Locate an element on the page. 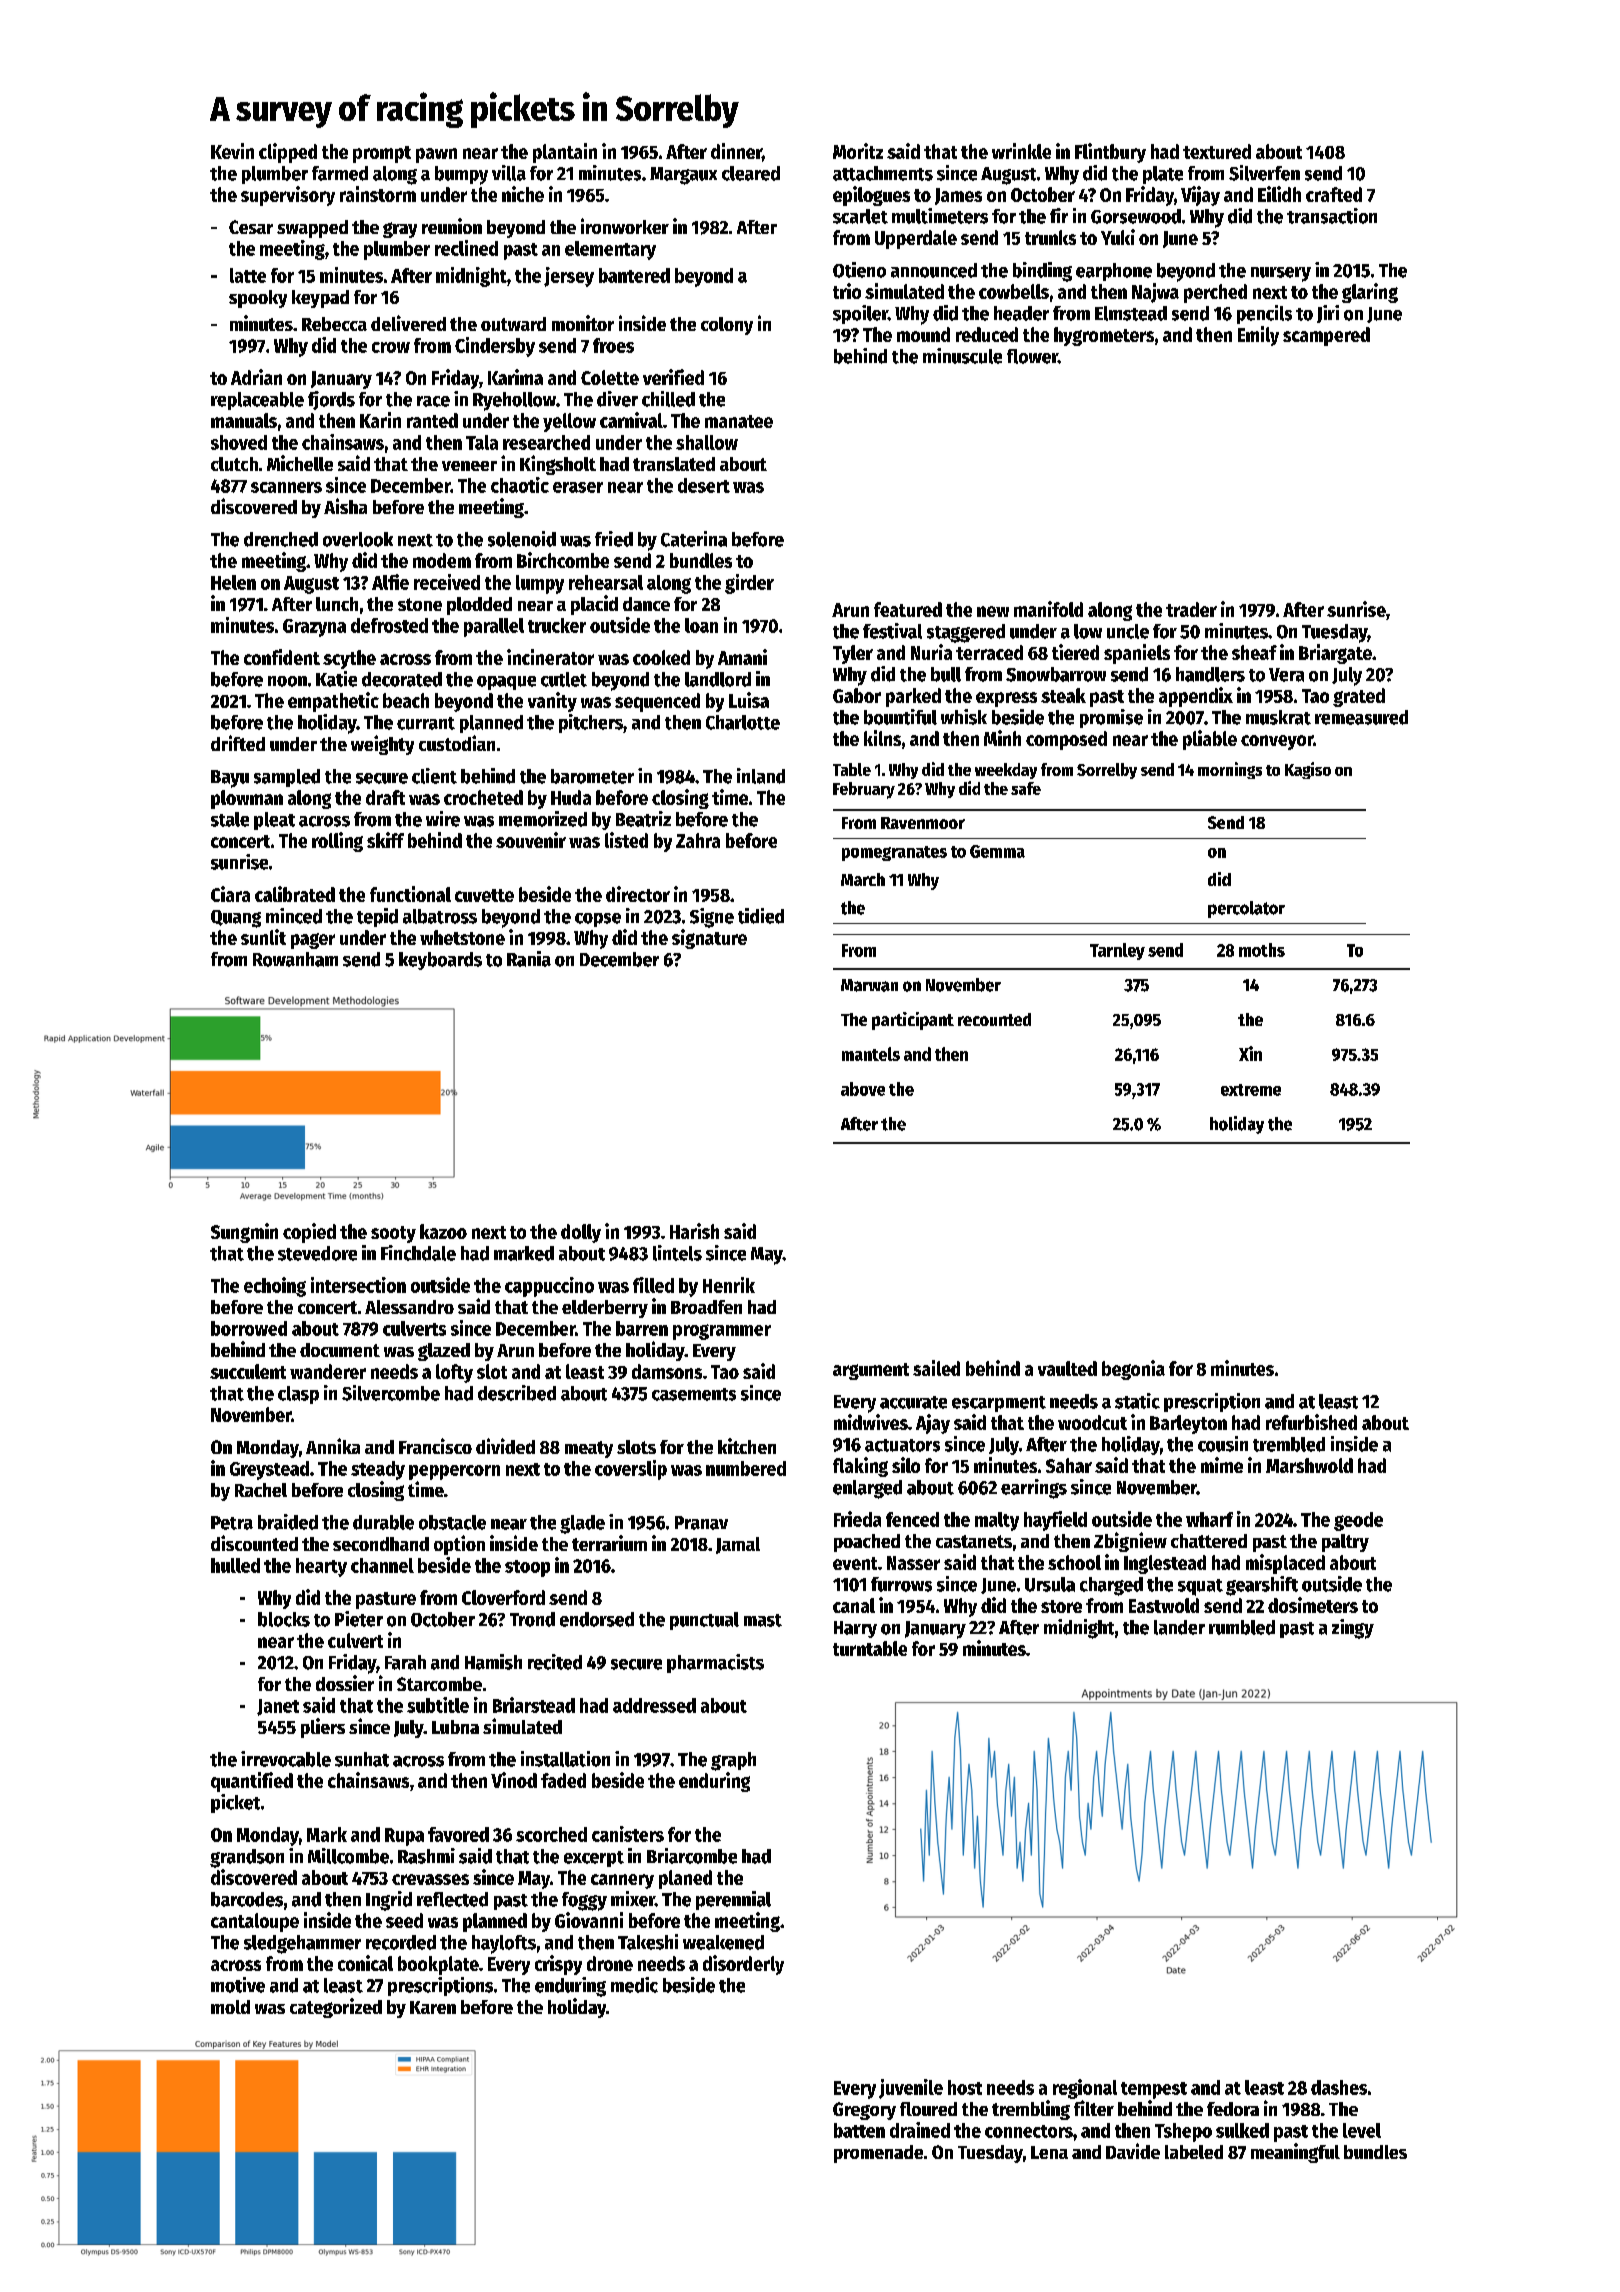  Barleyton is located at coordinates (1188, 1424).
